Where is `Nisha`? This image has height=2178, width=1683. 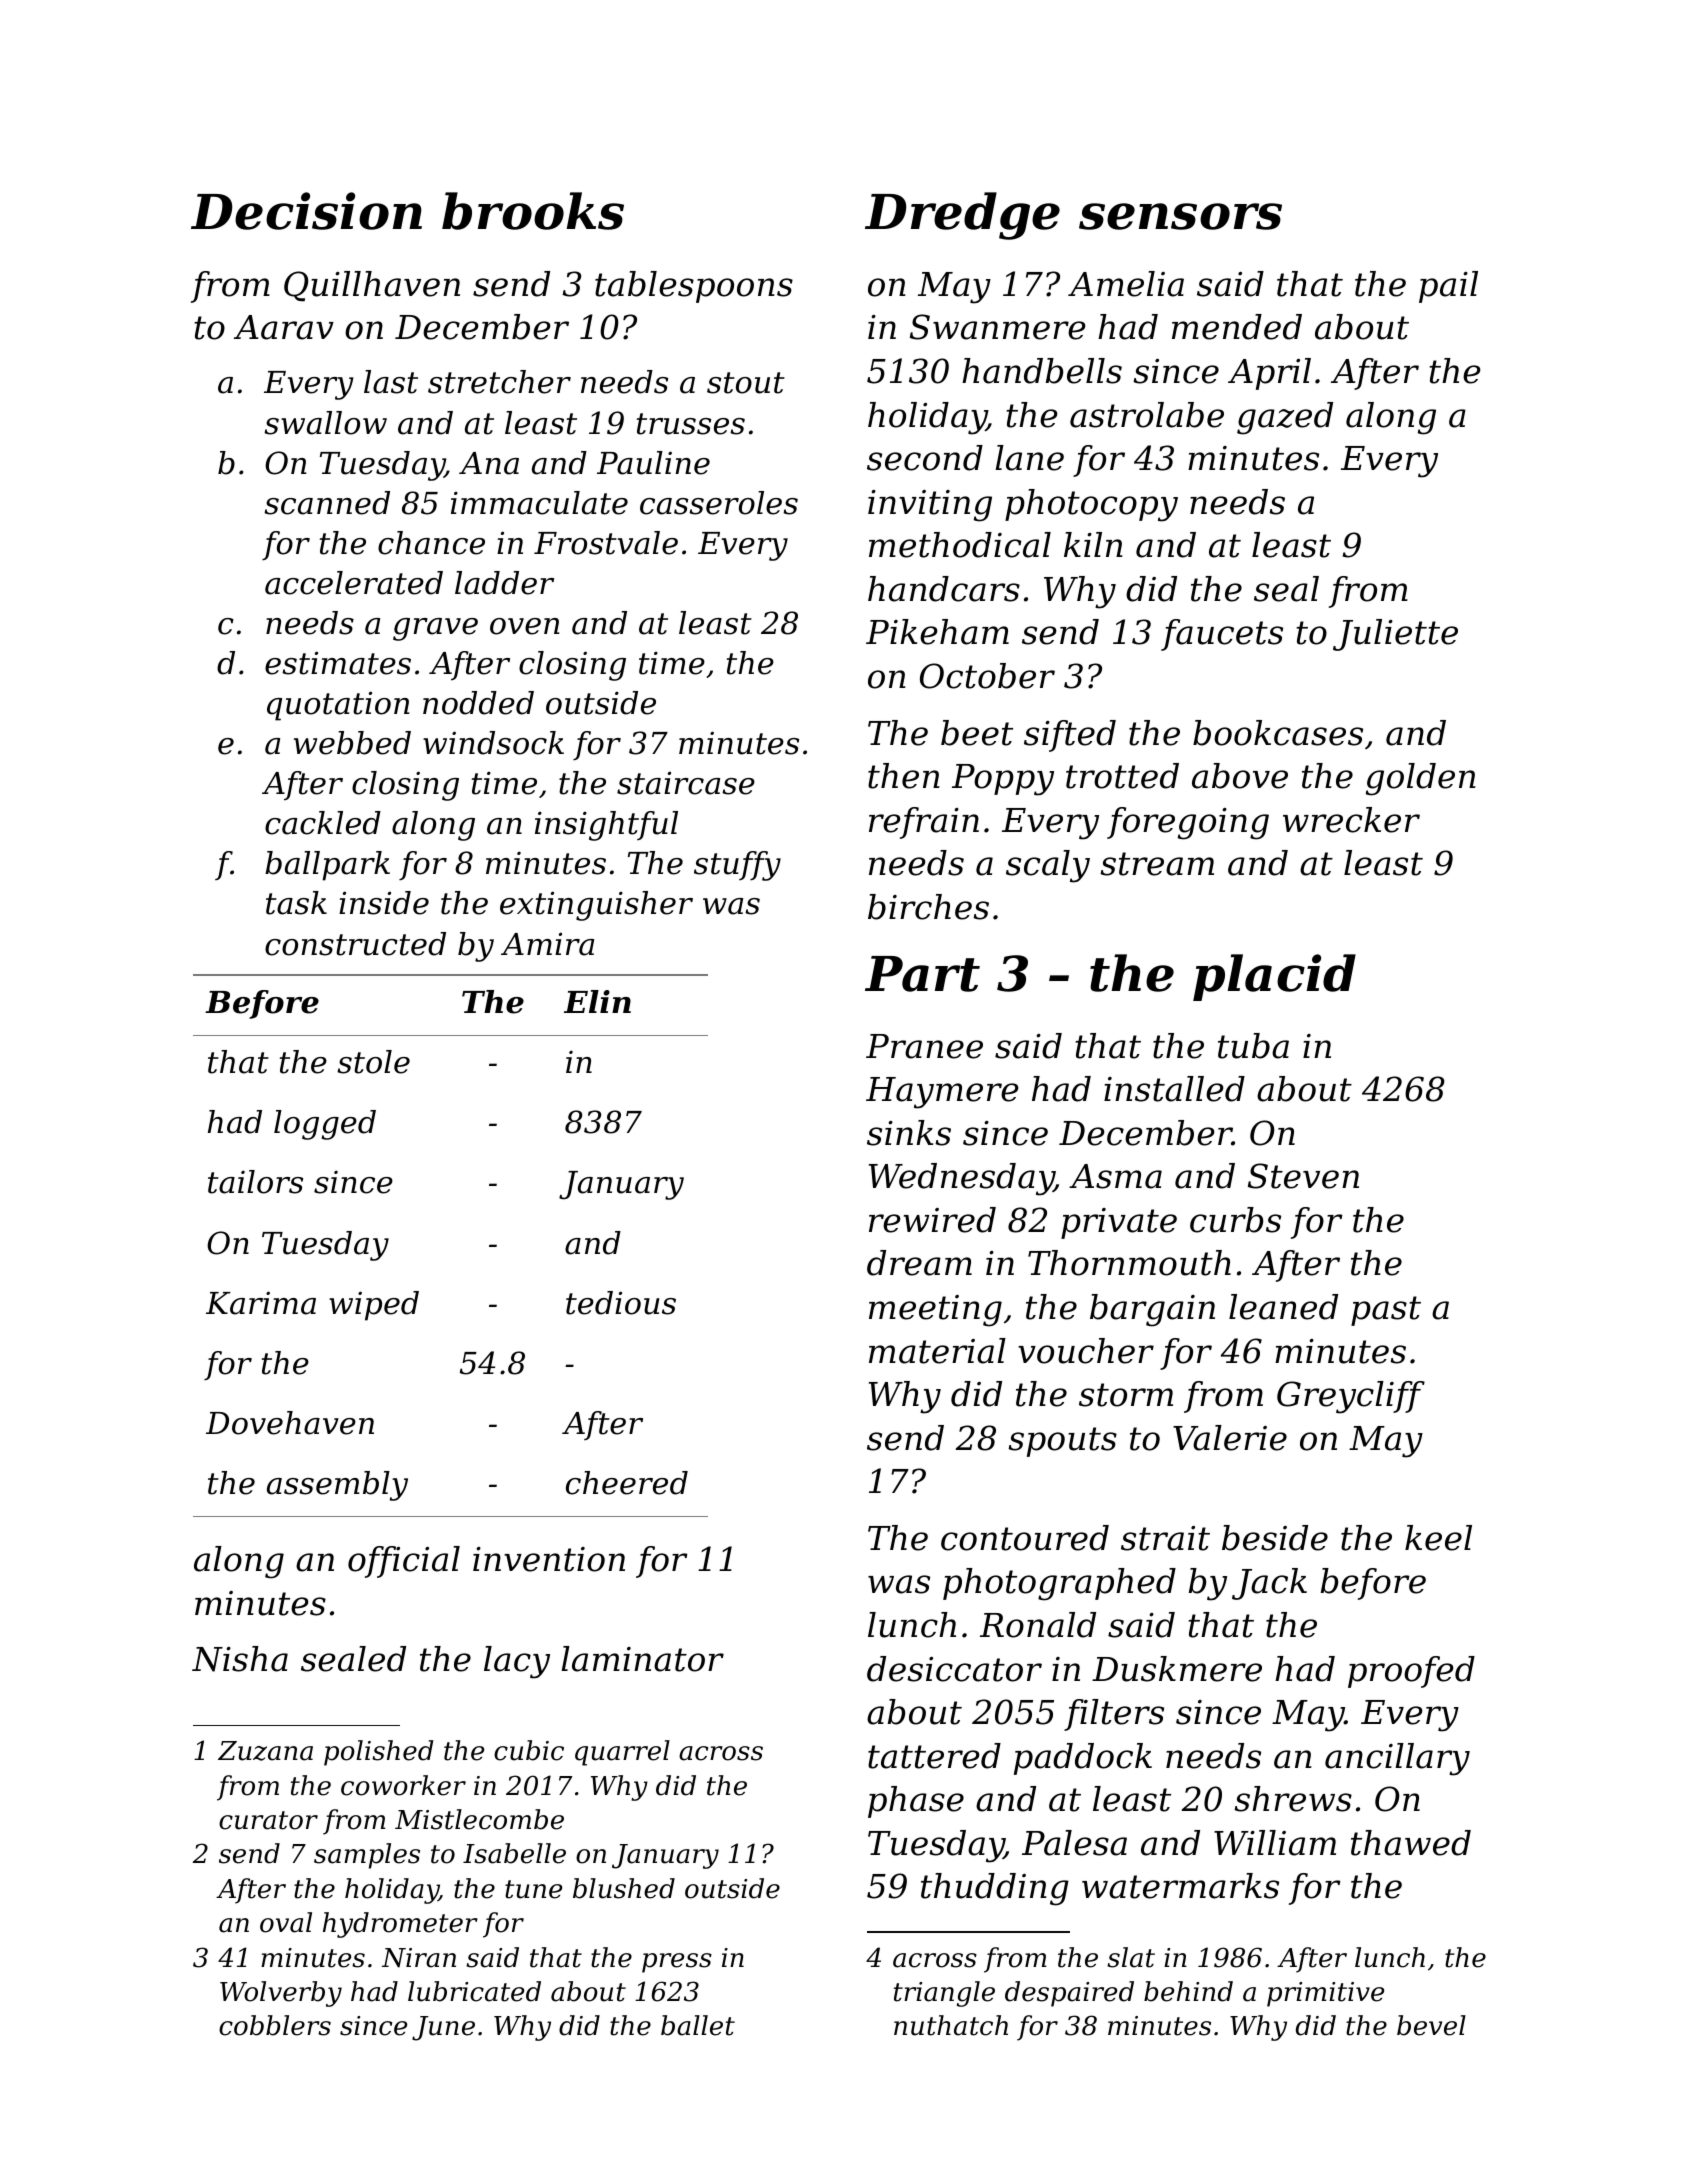
Nisha is located at coordinates (240, 1659).
